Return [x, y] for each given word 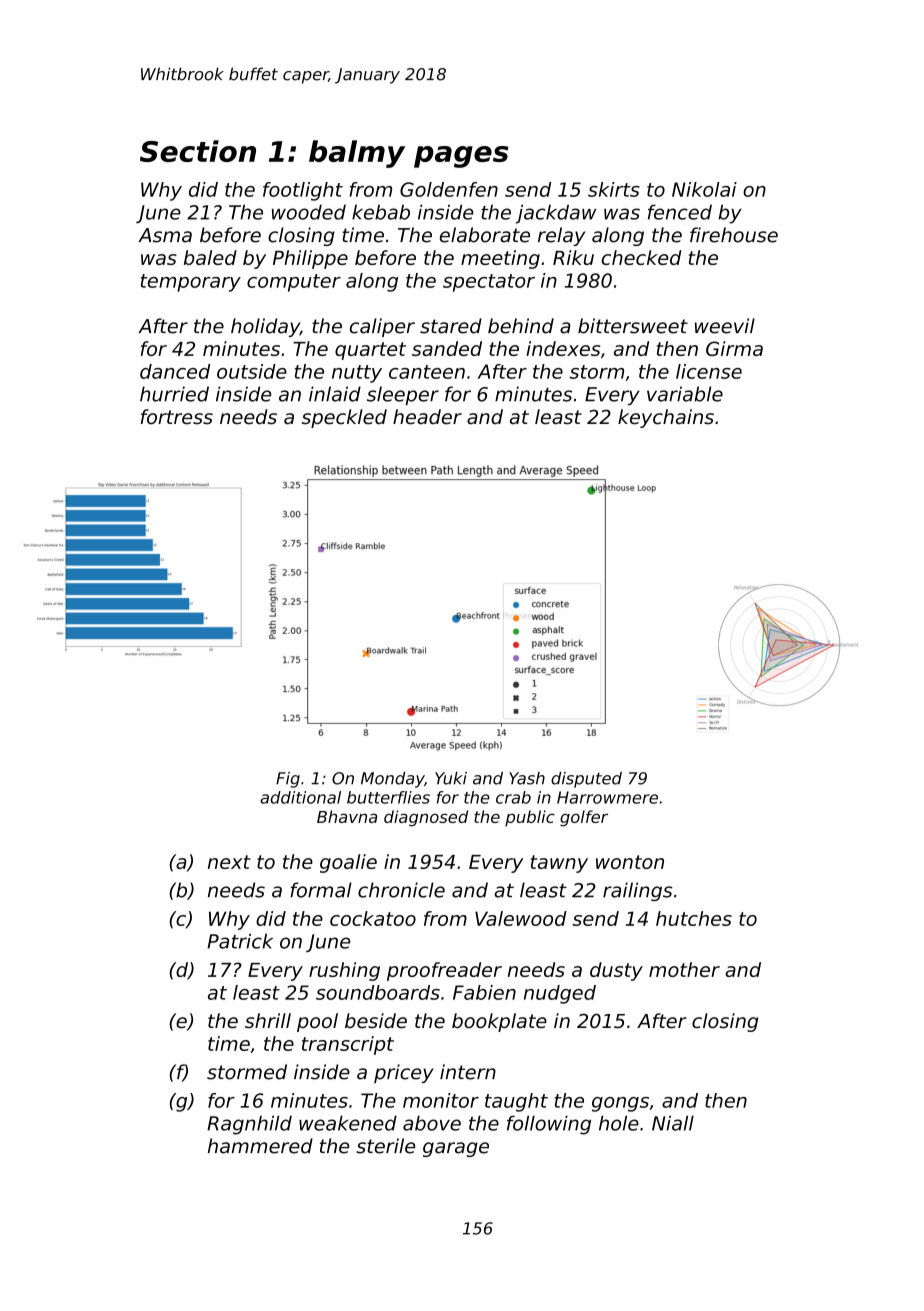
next [229, 862]
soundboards [378, 992]
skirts [614, 189]
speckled [344, 418]
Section [198, 151]
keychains [666, 418]
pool [317, 1022]
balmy [357, 154]
